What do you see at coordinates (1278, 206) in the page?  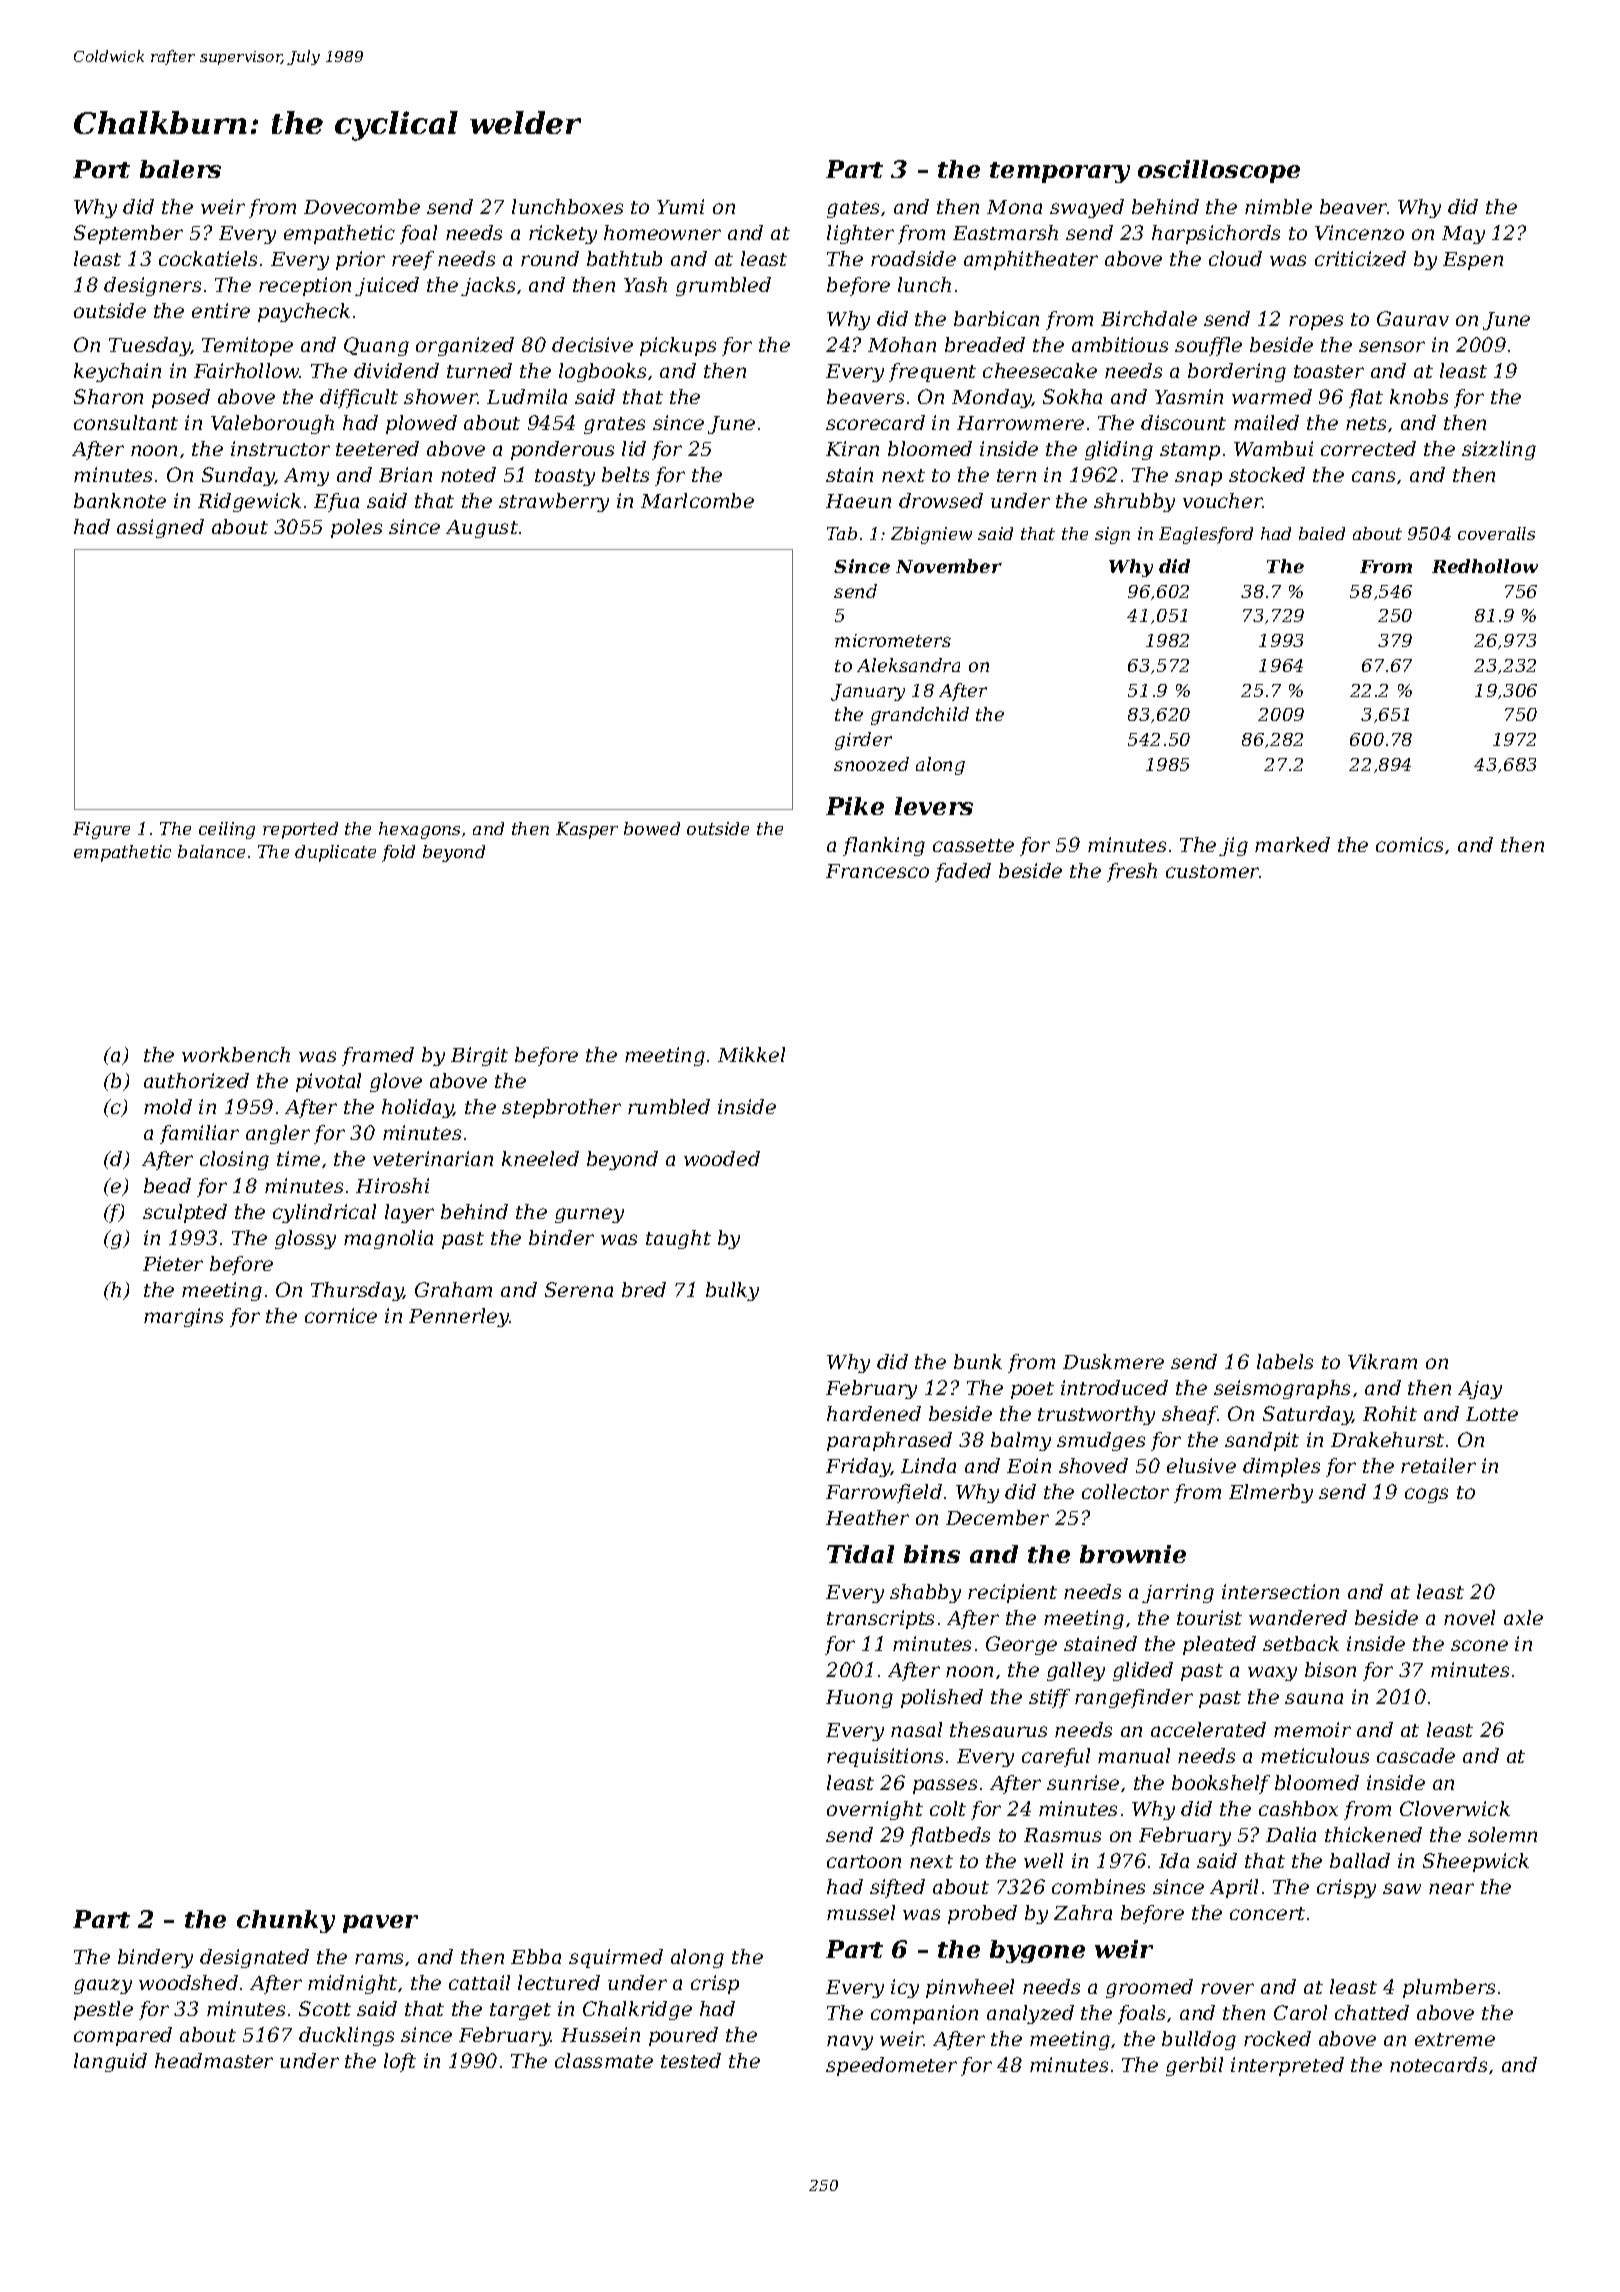 I see `nimble` at bounding box center [1278, 206].
